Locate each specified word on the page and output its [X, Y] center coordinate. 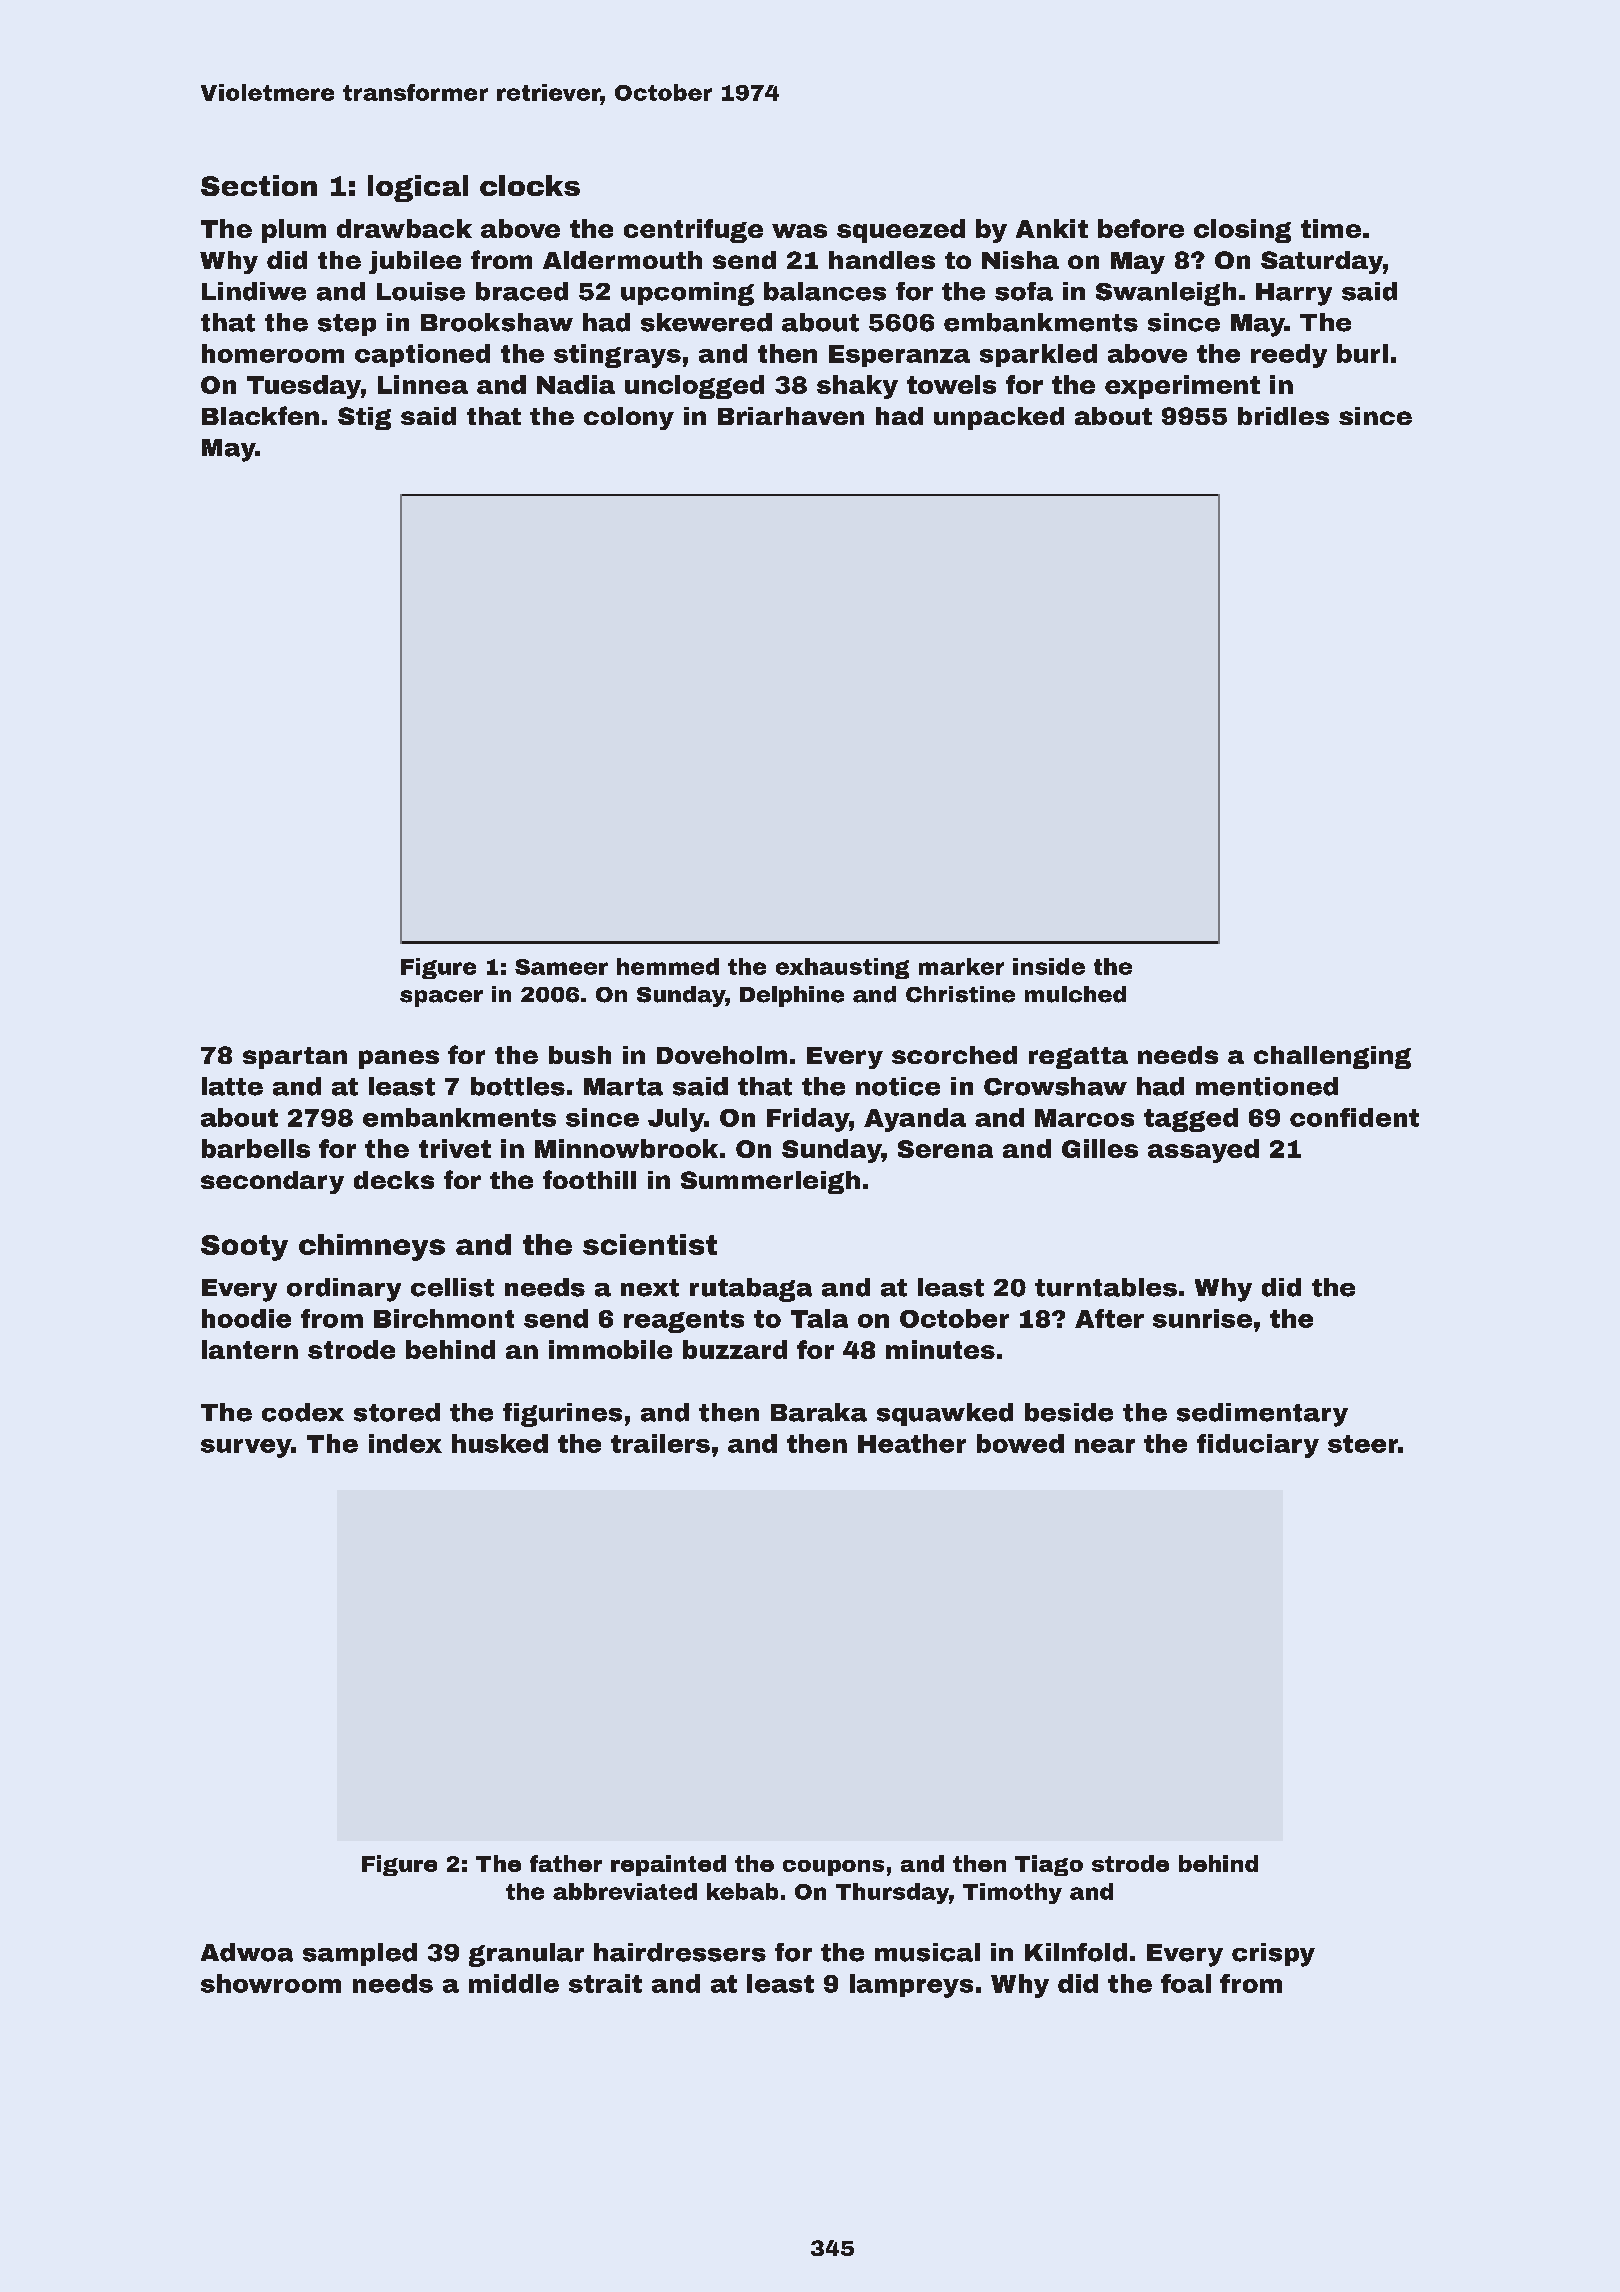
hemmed [668, 966]
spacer [441, 998]
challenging [1332, 1057]
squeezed [901, 231]
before [1141, 228]
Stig [364, 418]
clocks [530, 185]
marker [961, 966]
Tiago [1049, 1865]
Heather [912, 1443]
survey [246, 1448]
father [566, 1863]
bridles [1283, 416]
